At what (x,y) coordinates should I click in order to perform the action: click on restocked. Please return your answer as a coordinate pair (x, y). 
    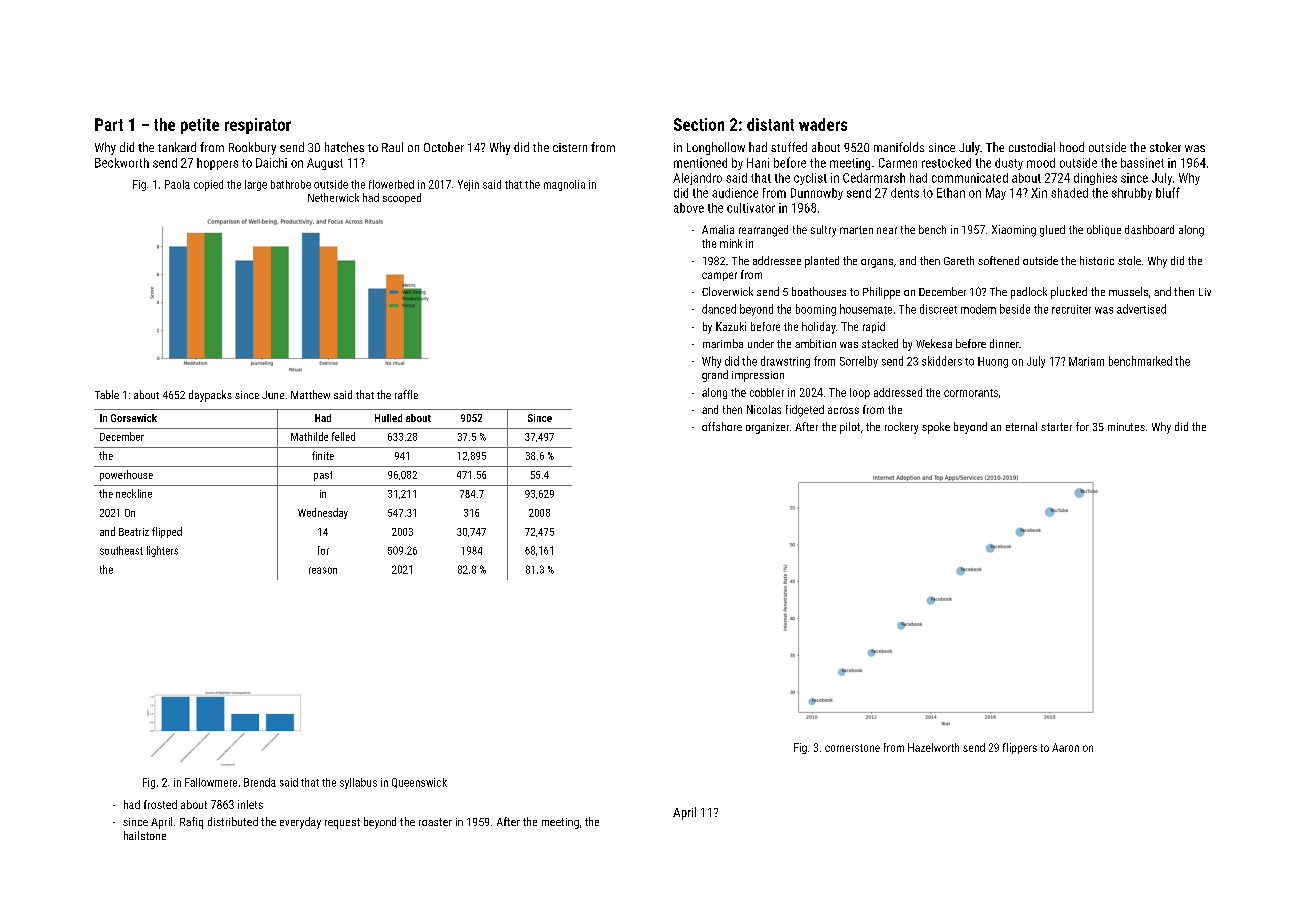
    Looking at the image, I should click on (946, 163).
